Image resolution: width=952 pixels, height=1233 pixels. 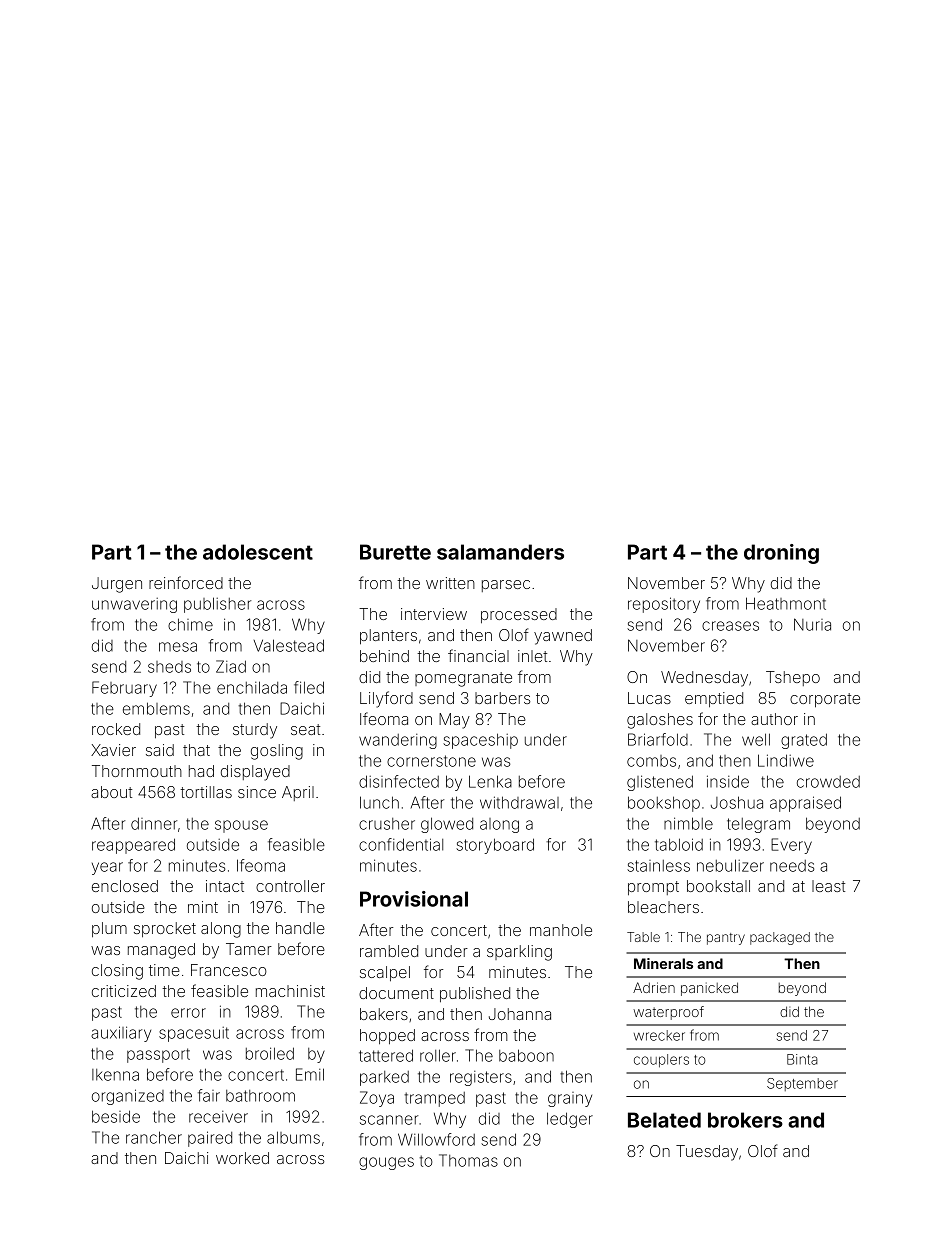 I want to click on droning, so click(x=781, y=554).
